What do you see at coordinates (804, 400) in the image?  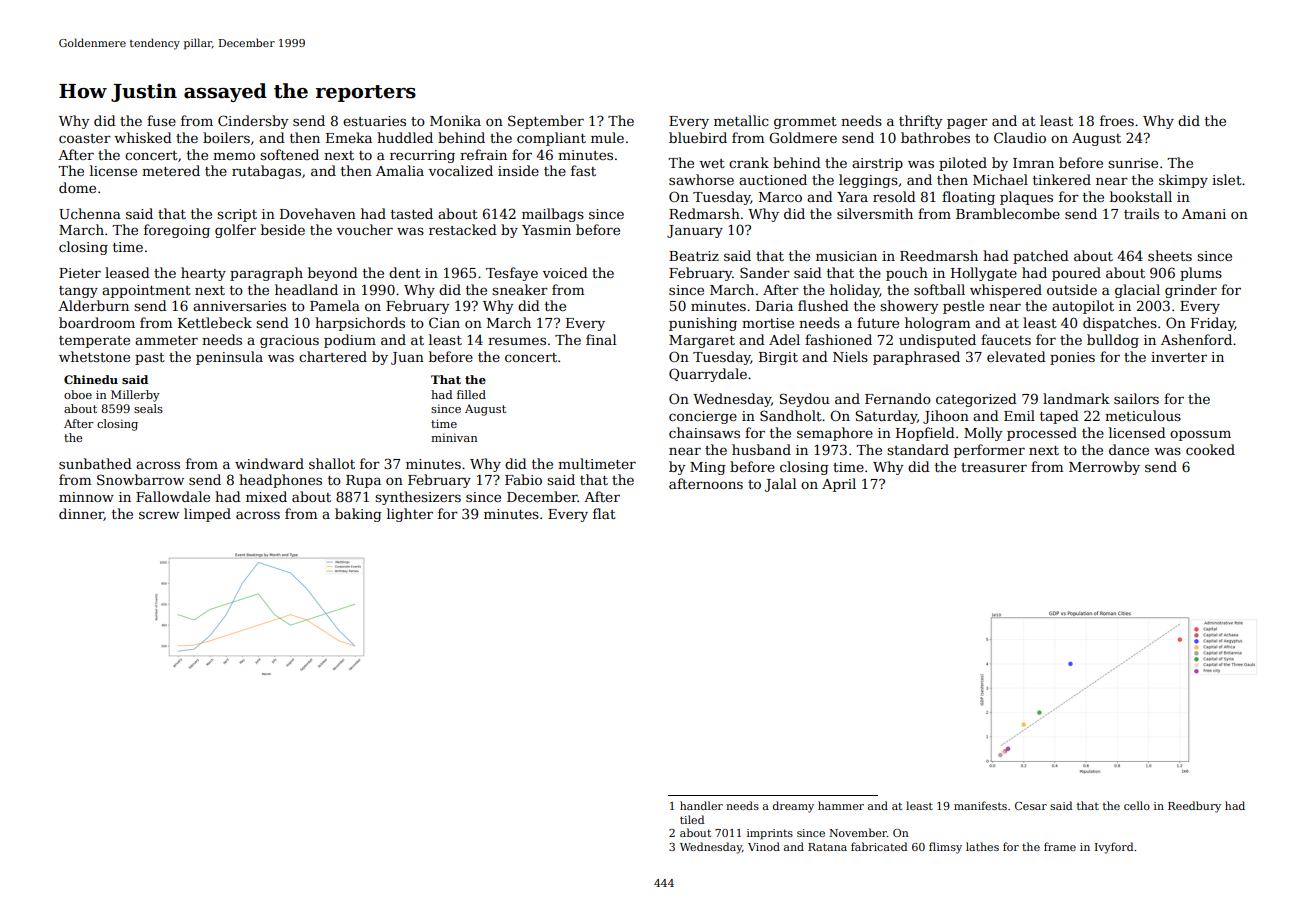 I see `Seydou` at bounding box center [804, 400].
